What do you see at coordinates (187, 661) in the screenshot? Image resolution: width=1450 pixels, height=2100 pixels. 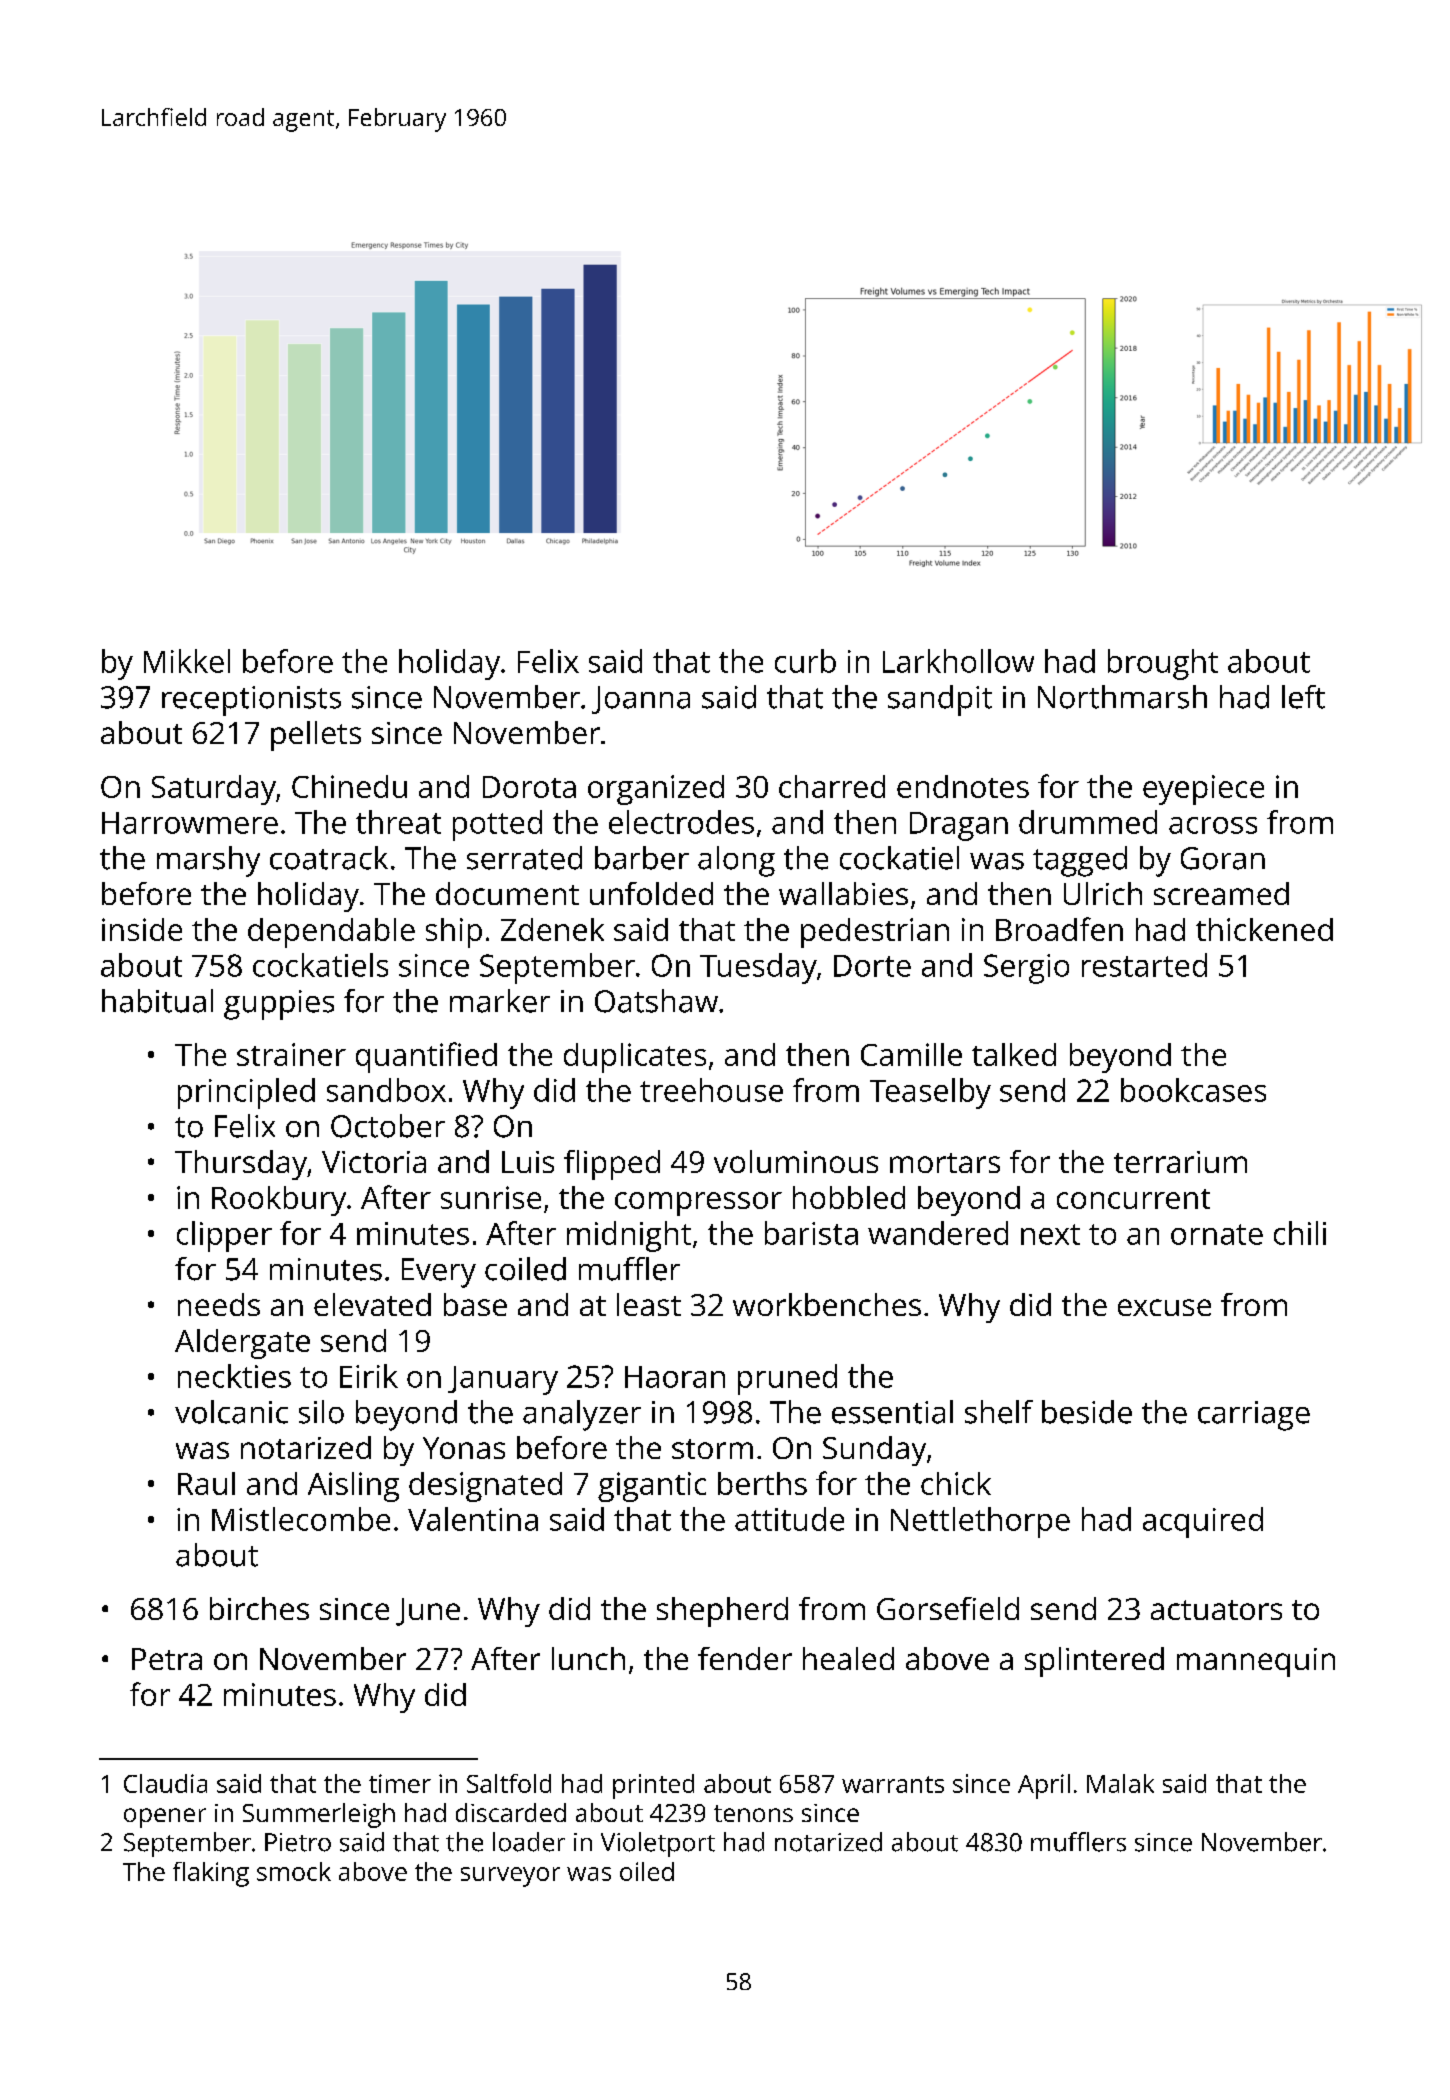 I see `Mikkel` at bounding box center [187, 661].
